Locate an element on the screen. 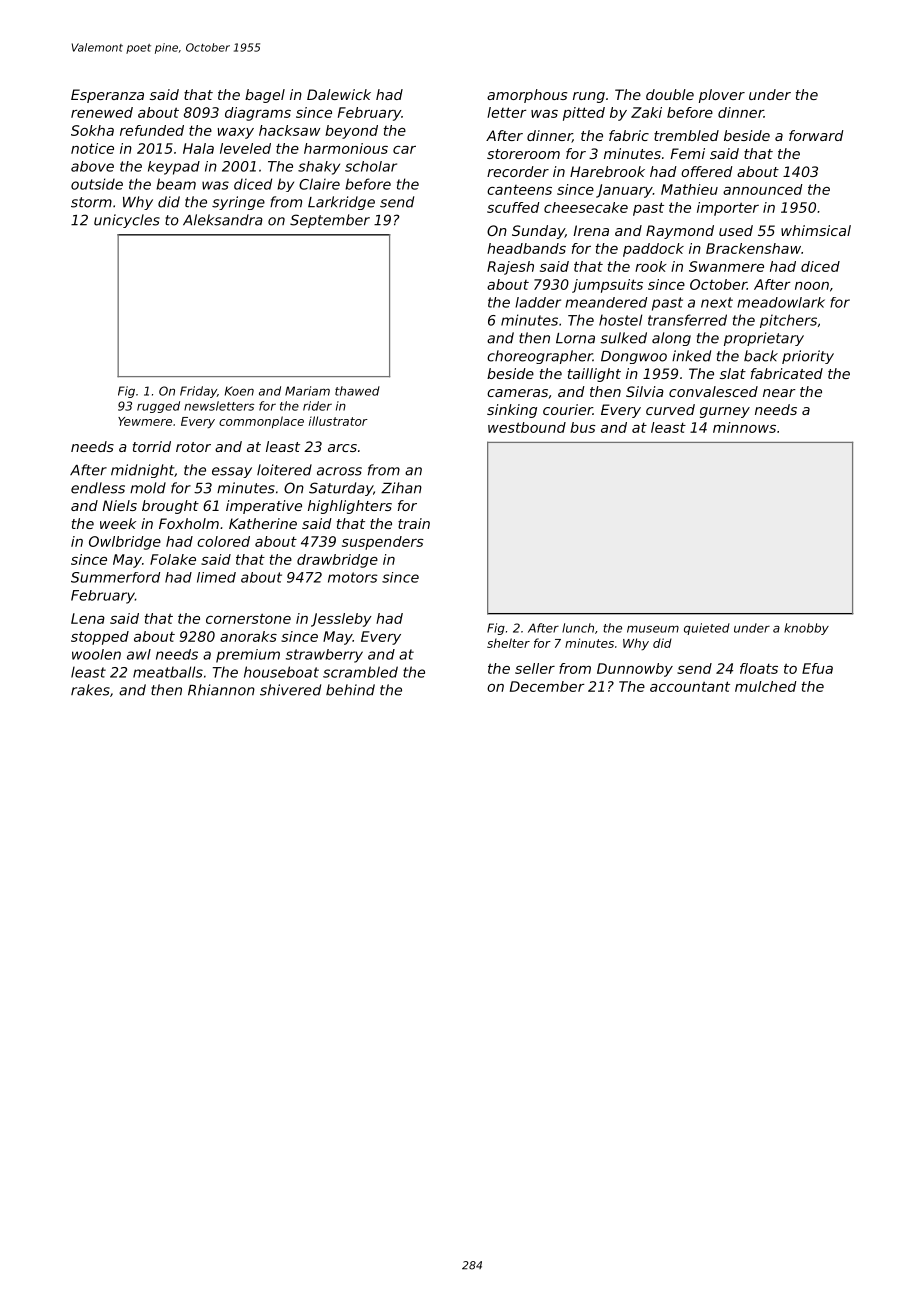 This screenshot has width=924, height=1311. amorphous is located at coordinates (527, 96).
